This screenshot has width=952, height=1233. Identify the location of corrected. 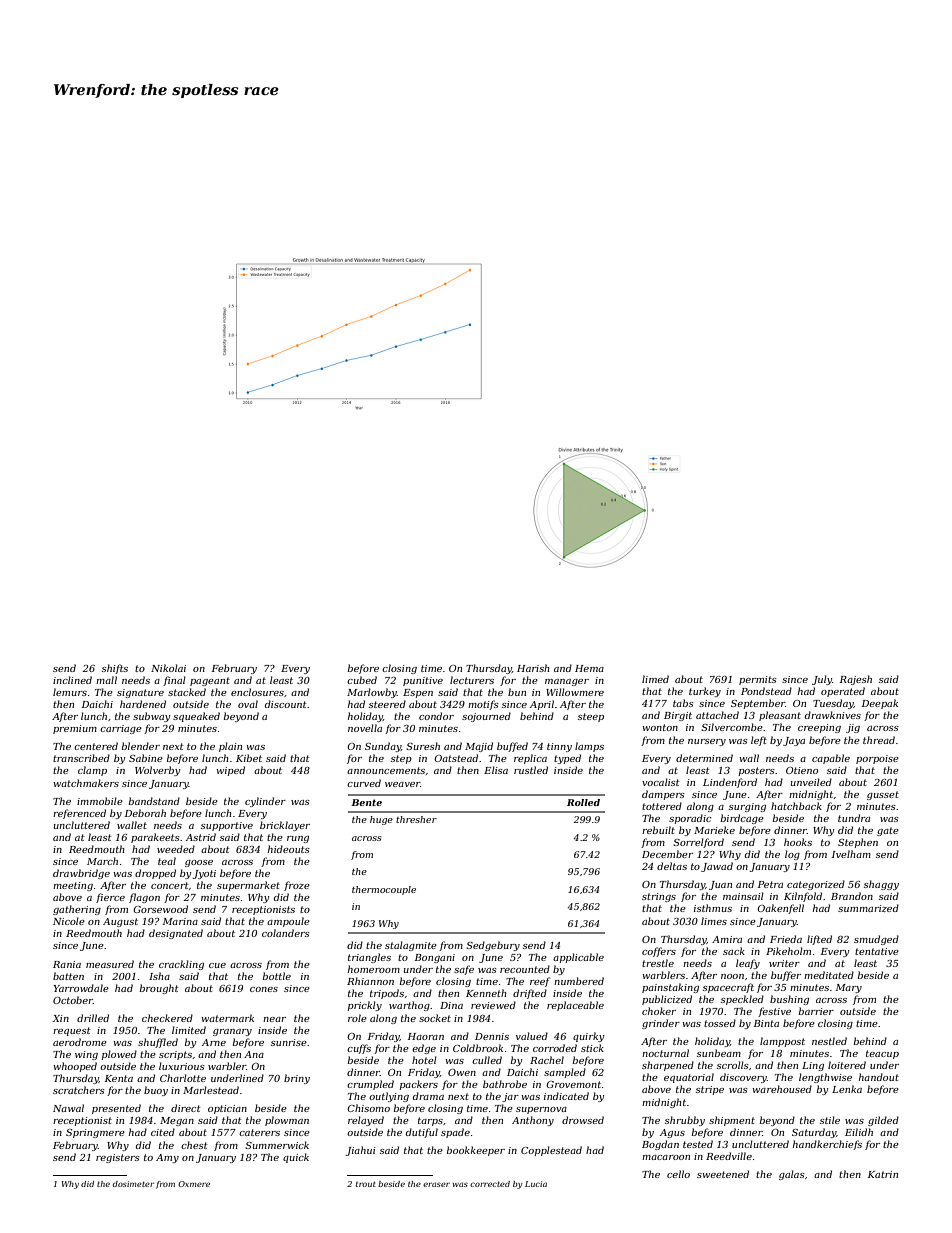
(490, 1184).
